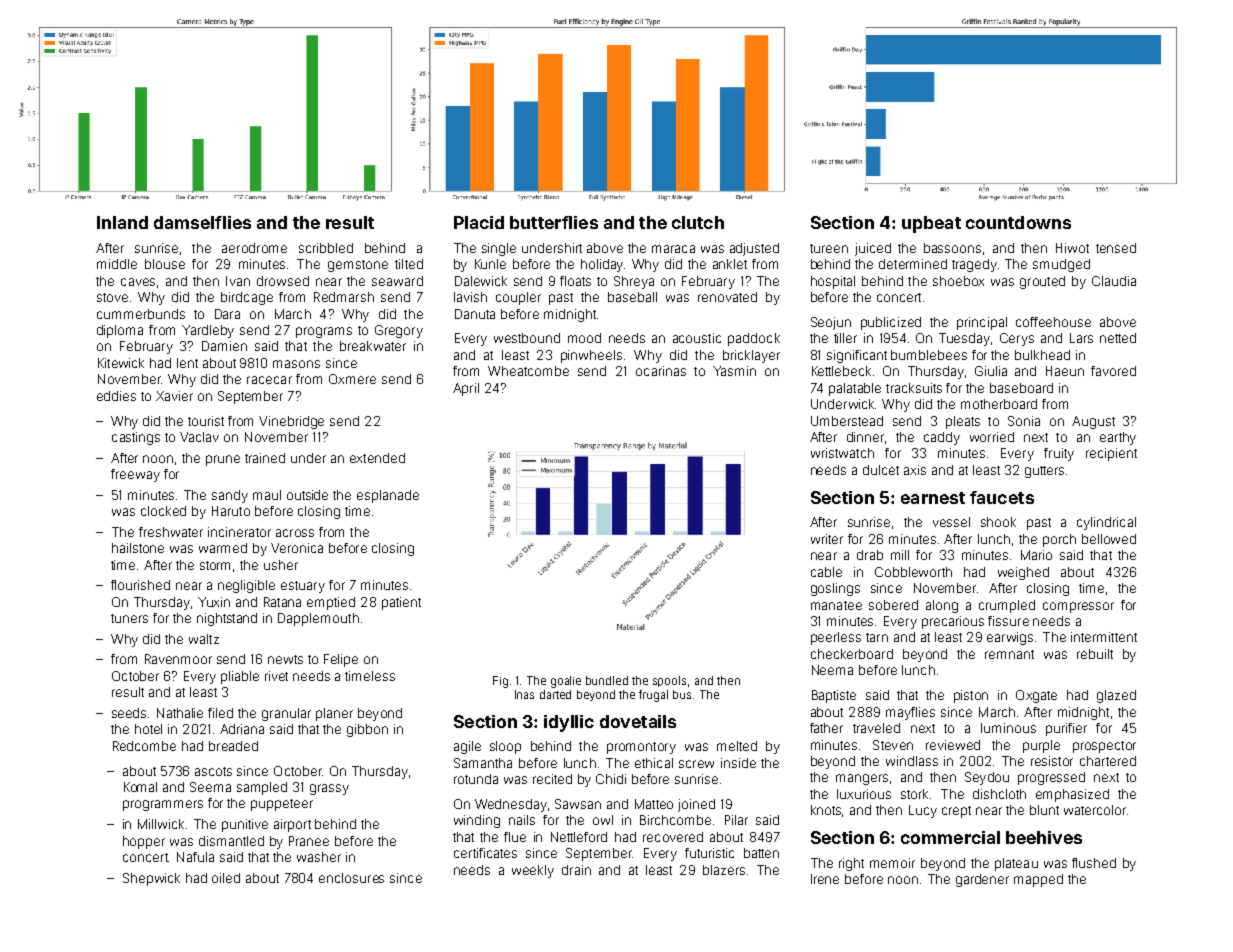 This screenshot has width=1233, height=952. Describe the element at coordinates (1018, 222) in the screenshot. I see `countdowns` at that location.
